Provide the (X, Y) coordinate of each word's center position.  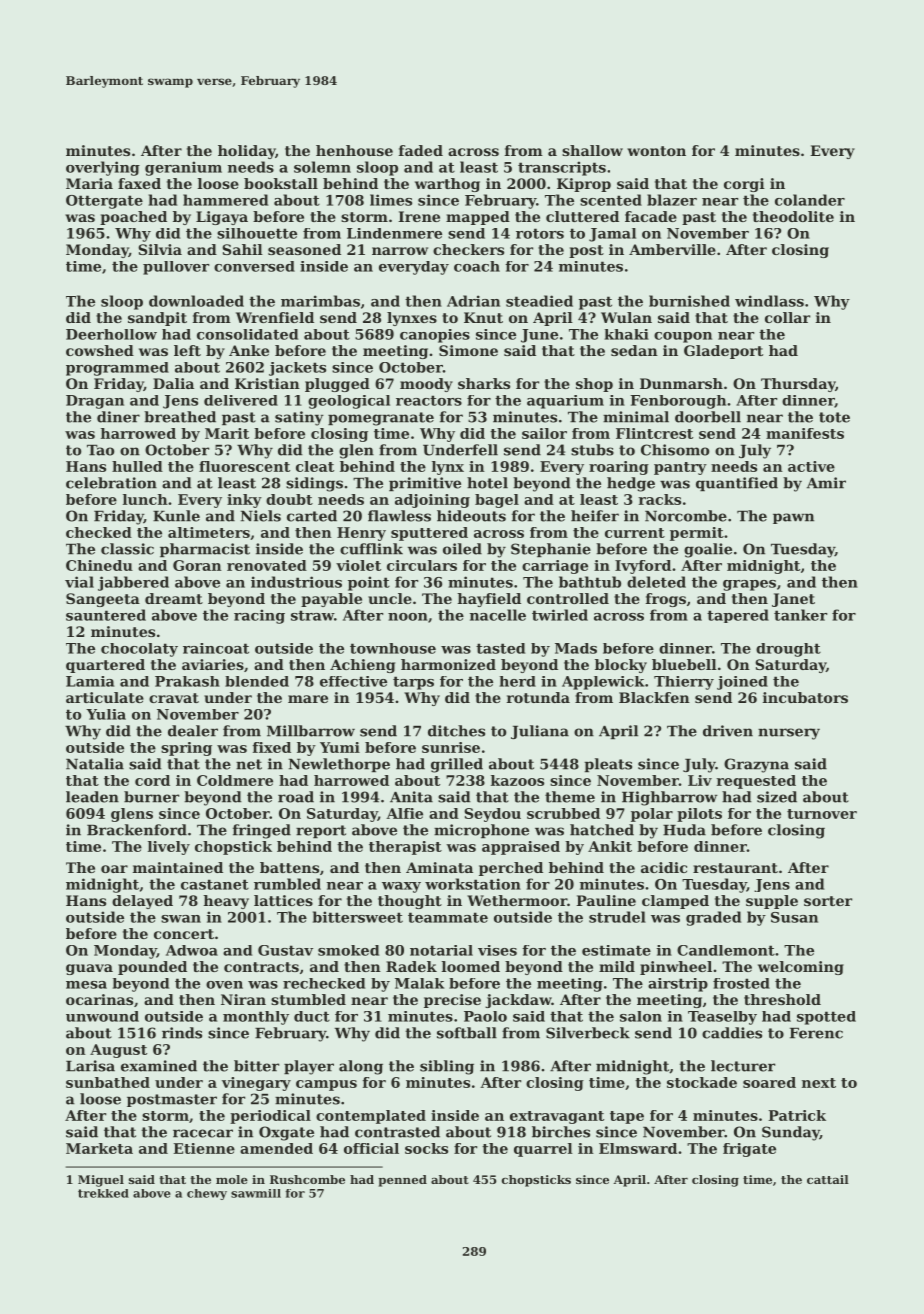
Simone (468, 350)
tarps (413, 683)
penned (402, 1181)
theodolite (793, 216)
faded (421, 150)
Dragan (95, 402)
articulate (105, 697)
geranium (183, 168)
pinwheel (676, 968)
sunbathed (108, 1082)
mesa (86, 985)
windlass (769, 301)
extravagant (557, 1117)
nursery (789, 734)
